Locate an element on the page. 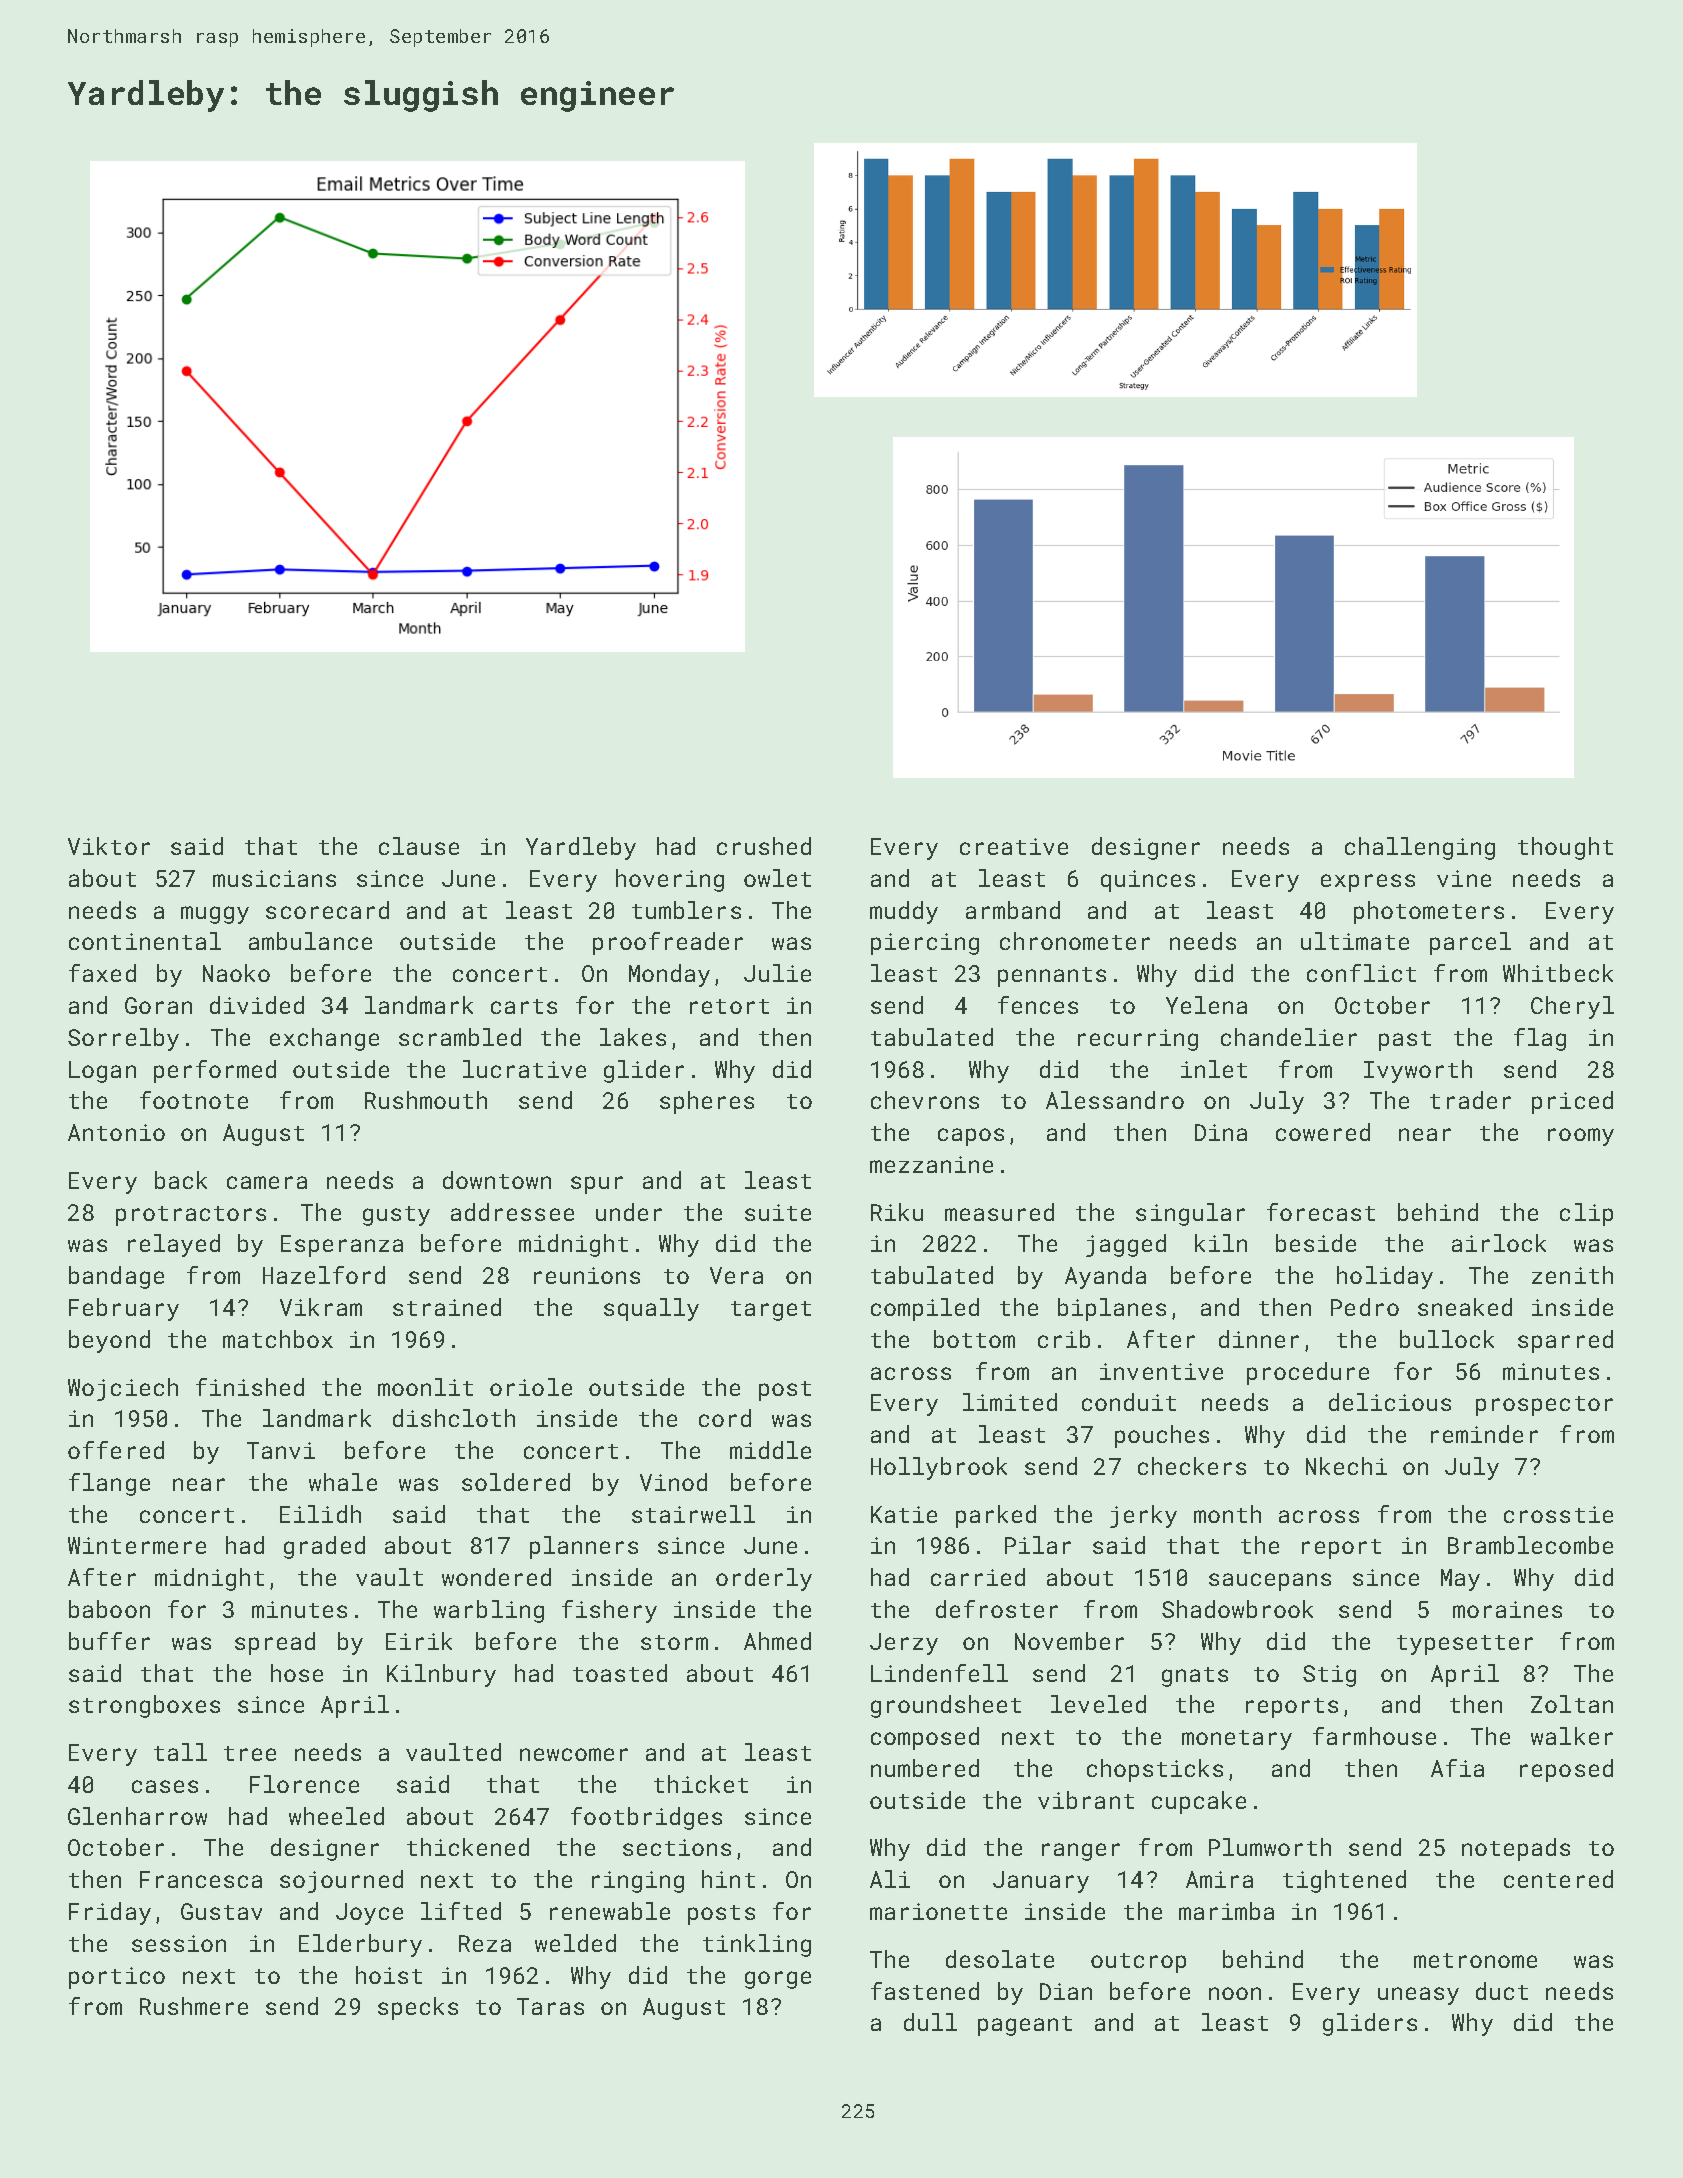  sections is located at coordinates (677, 1847).
